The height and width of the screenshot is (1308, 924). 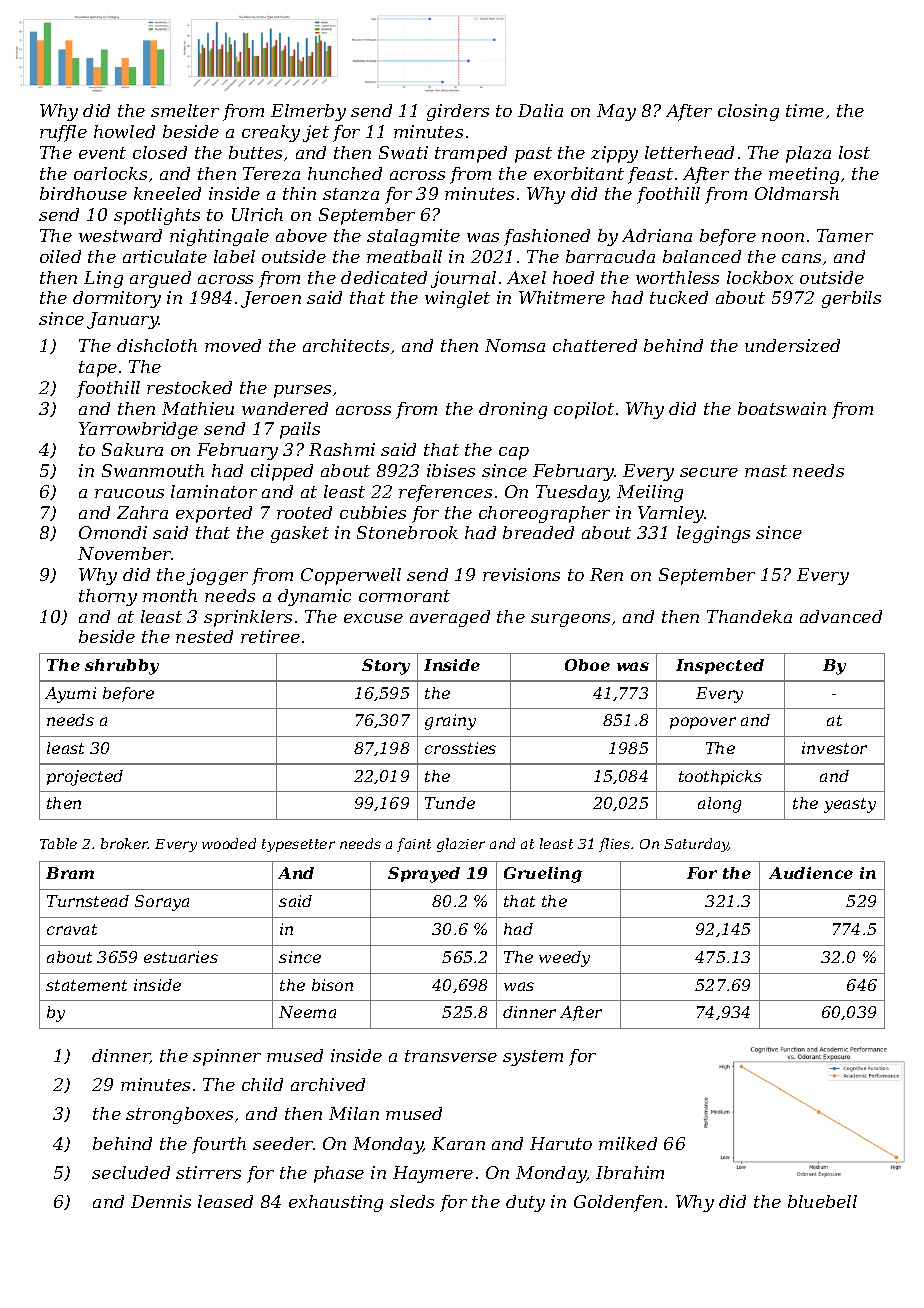 I want to click on Ibrahim, so click(x=630, y=1172).
